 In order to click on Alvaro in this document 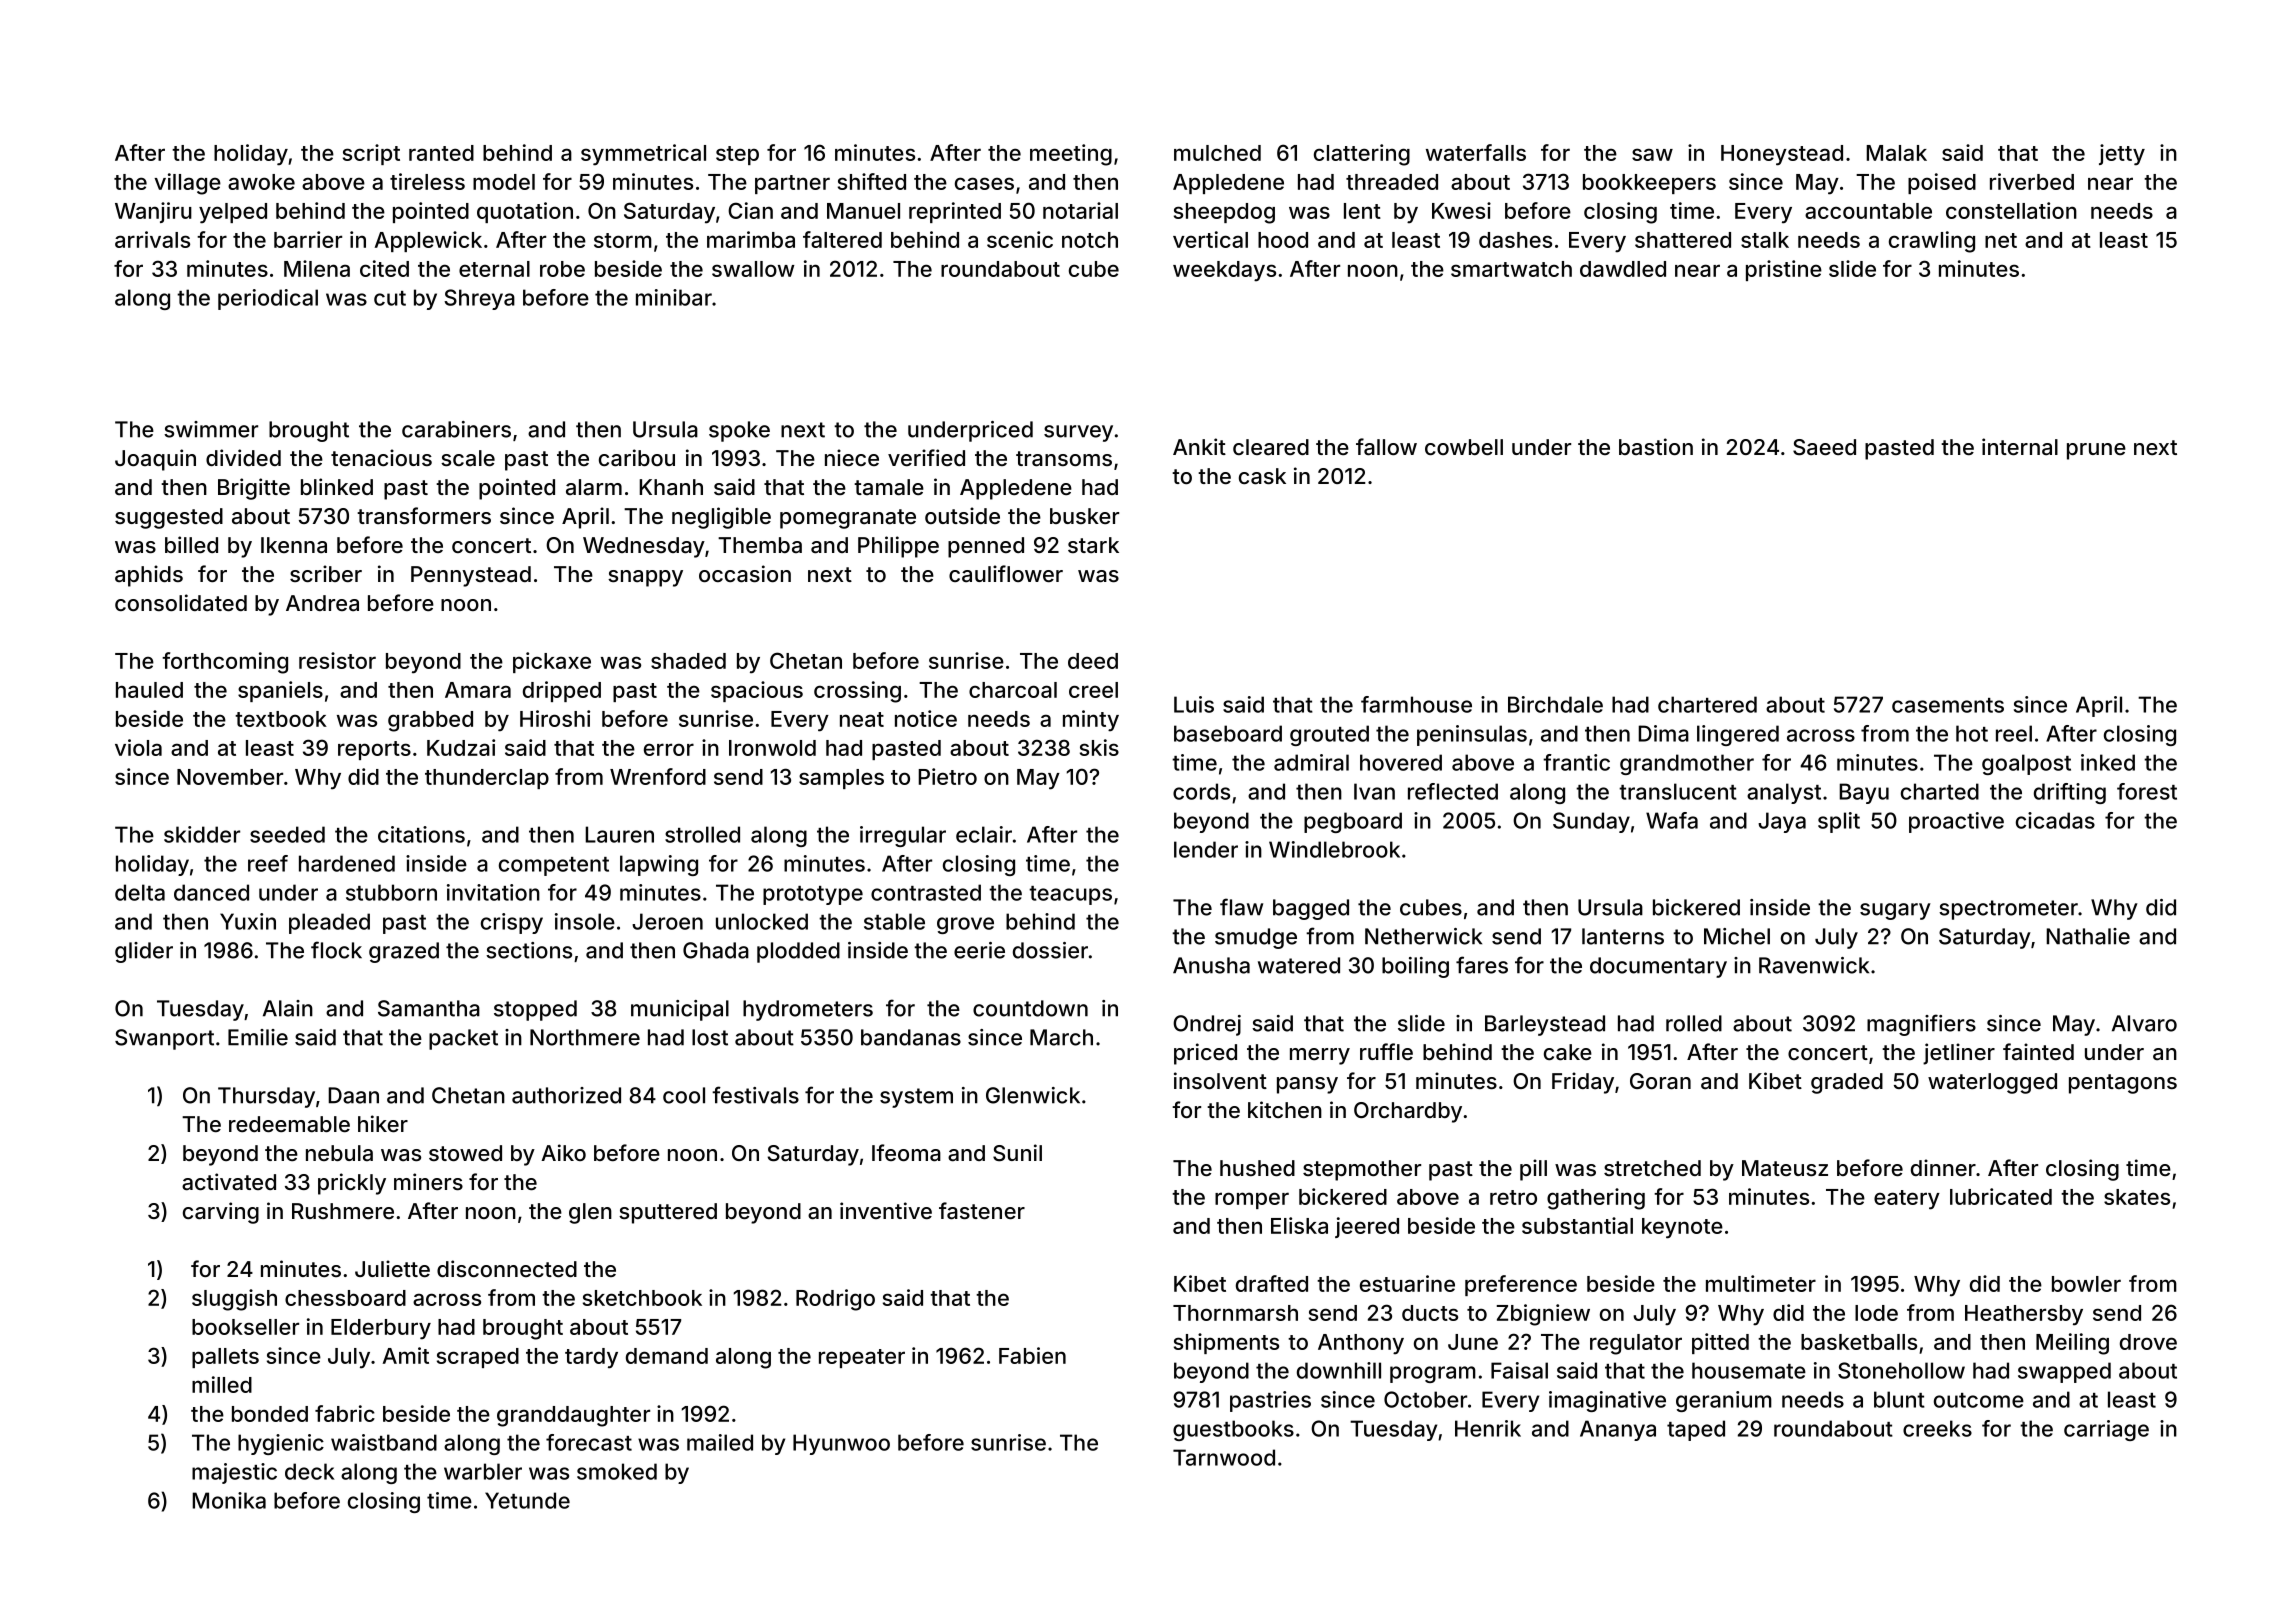, I will do `click(2144, 1023)`.
